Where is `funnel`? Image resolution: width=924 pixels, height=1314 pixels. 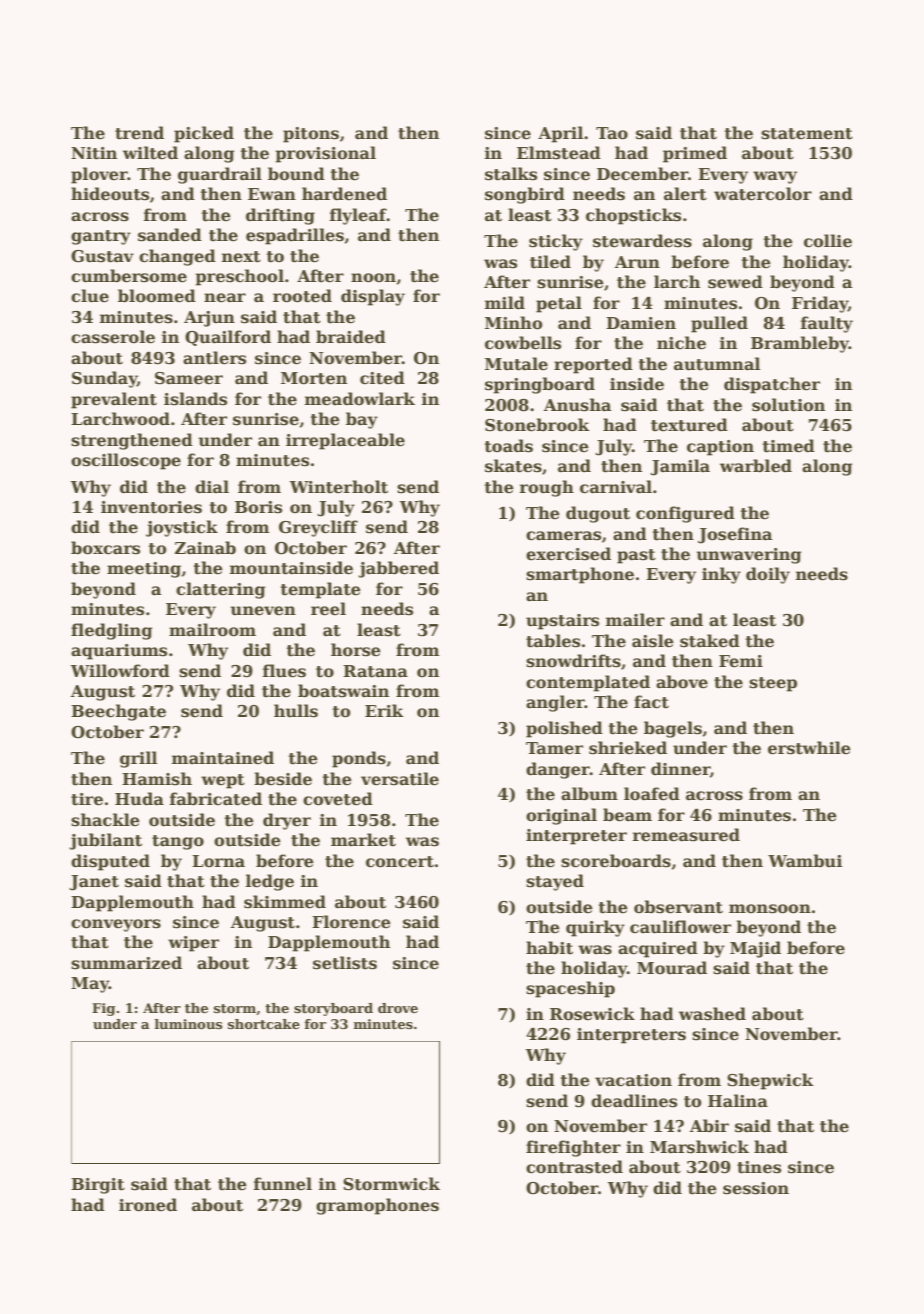
funnel is located at coordinates (283, 1184).
